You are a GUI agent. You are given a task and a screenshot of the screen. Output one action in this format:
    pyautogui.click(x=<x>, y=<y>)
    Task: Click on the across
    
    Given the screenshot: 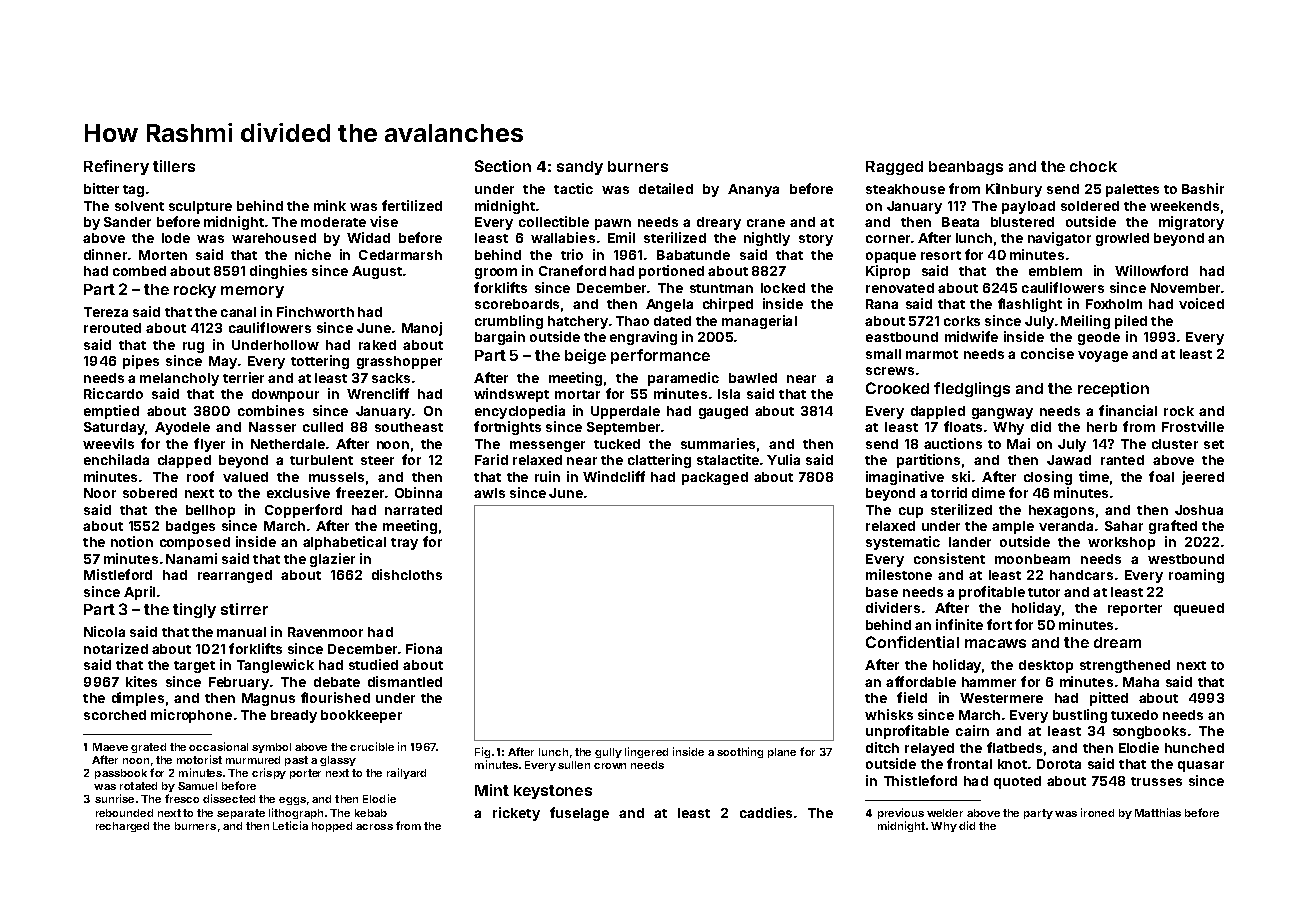 What is the action you would take?
    pyautogui.click(x=374, y=827)
